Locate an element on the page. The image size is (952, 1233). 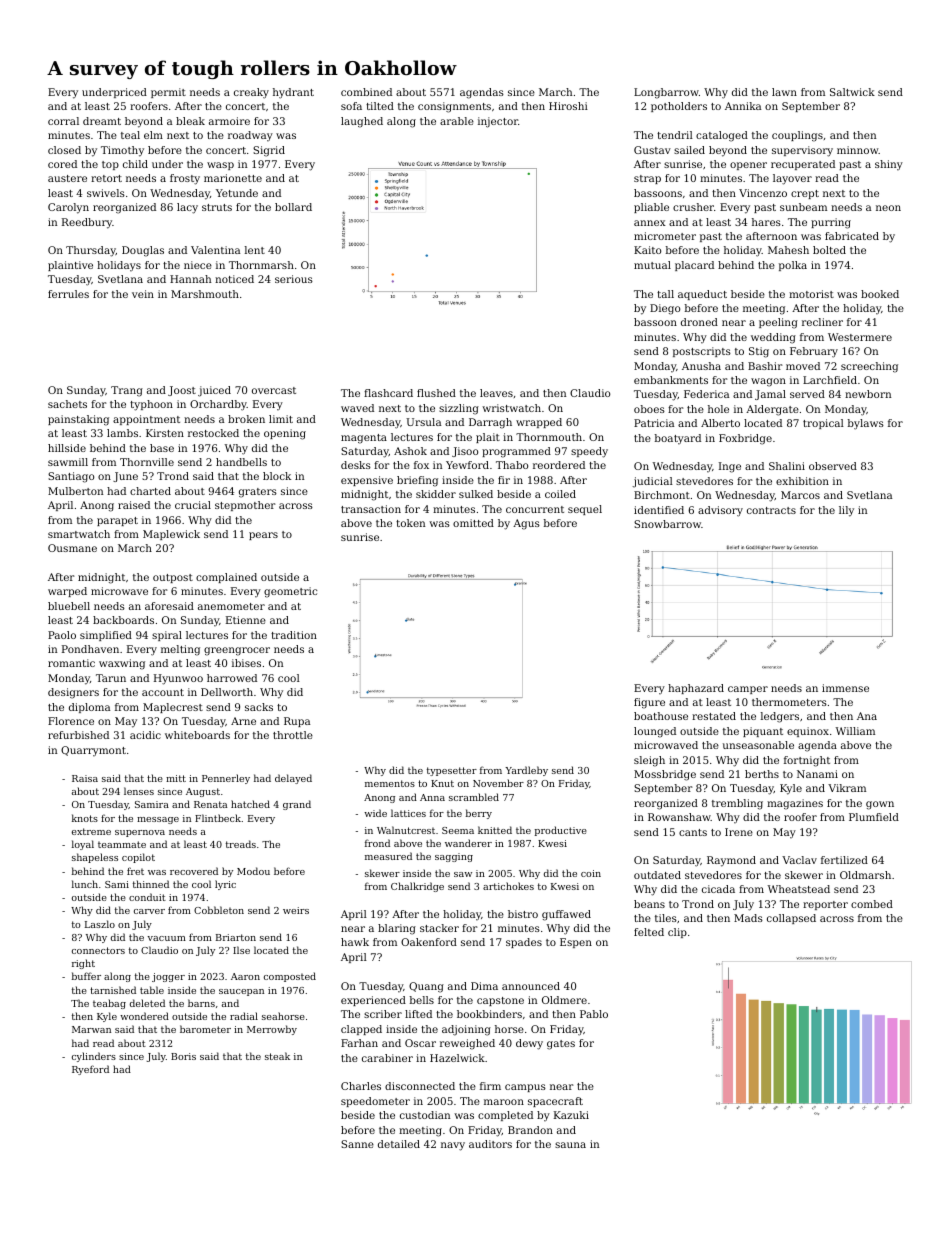
Ryeford is located at coordinates (90, 1070).
